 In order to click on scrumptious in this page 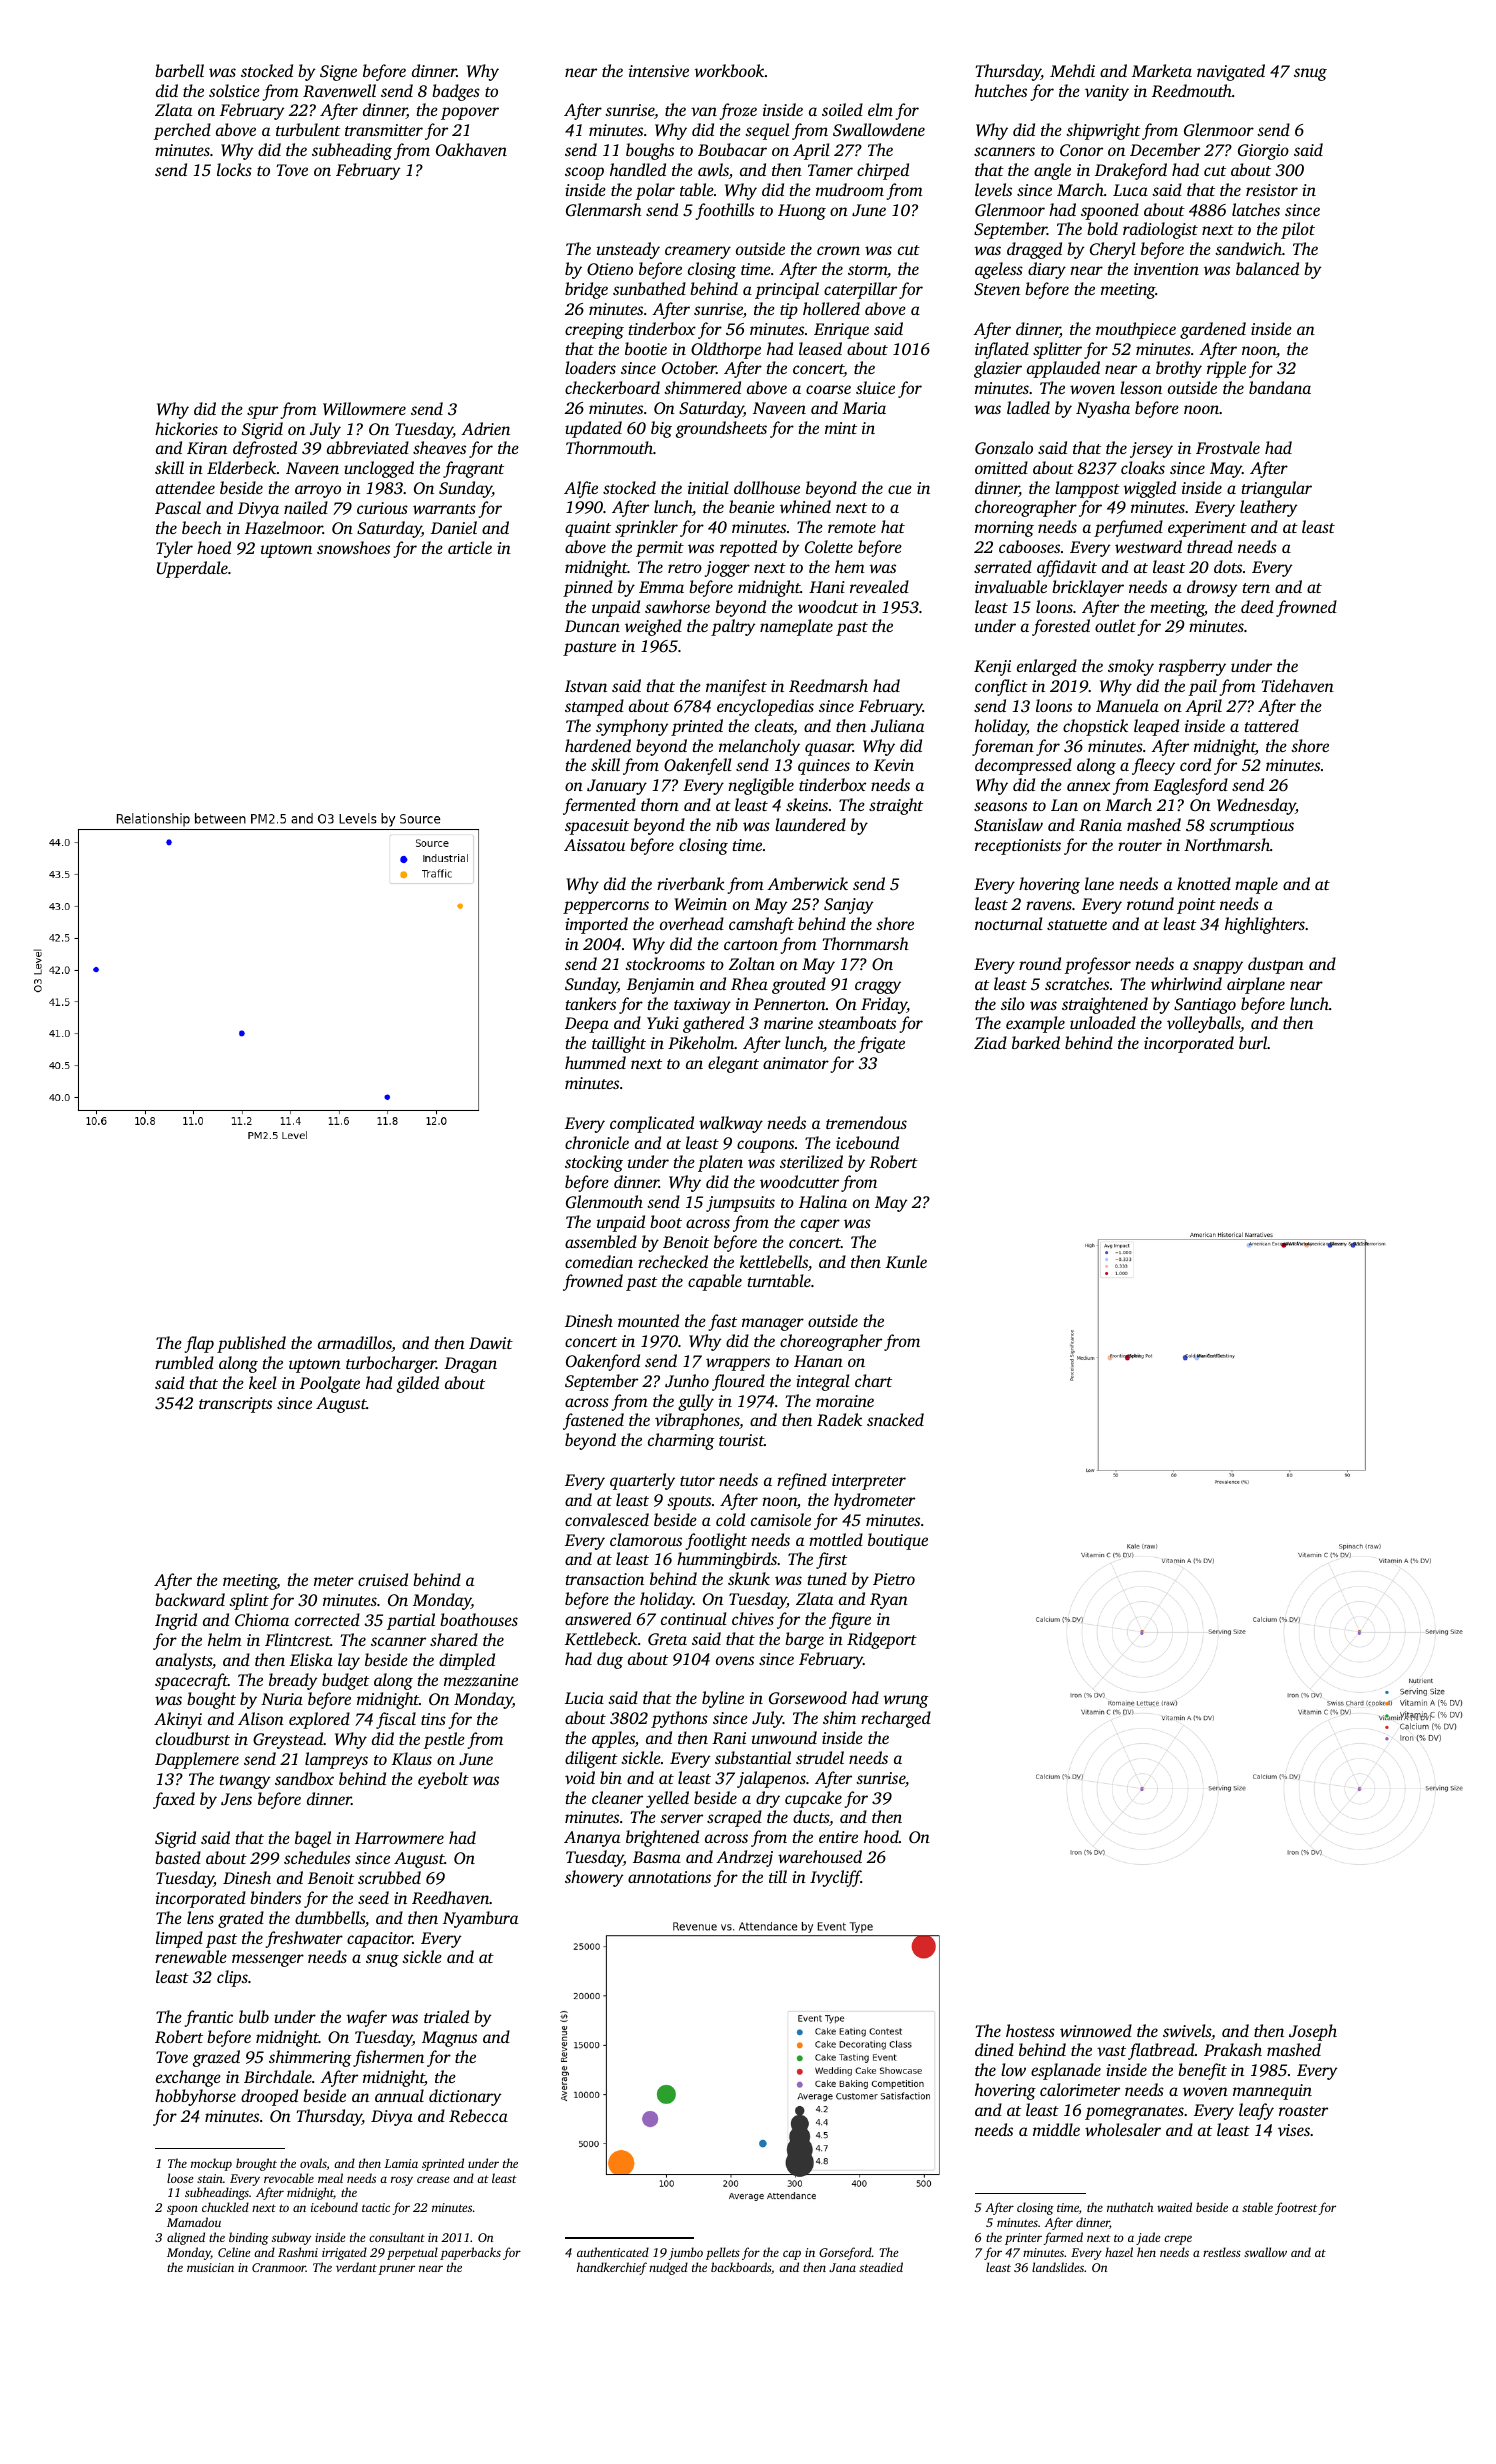, I will do `click(1251, 827)`.
